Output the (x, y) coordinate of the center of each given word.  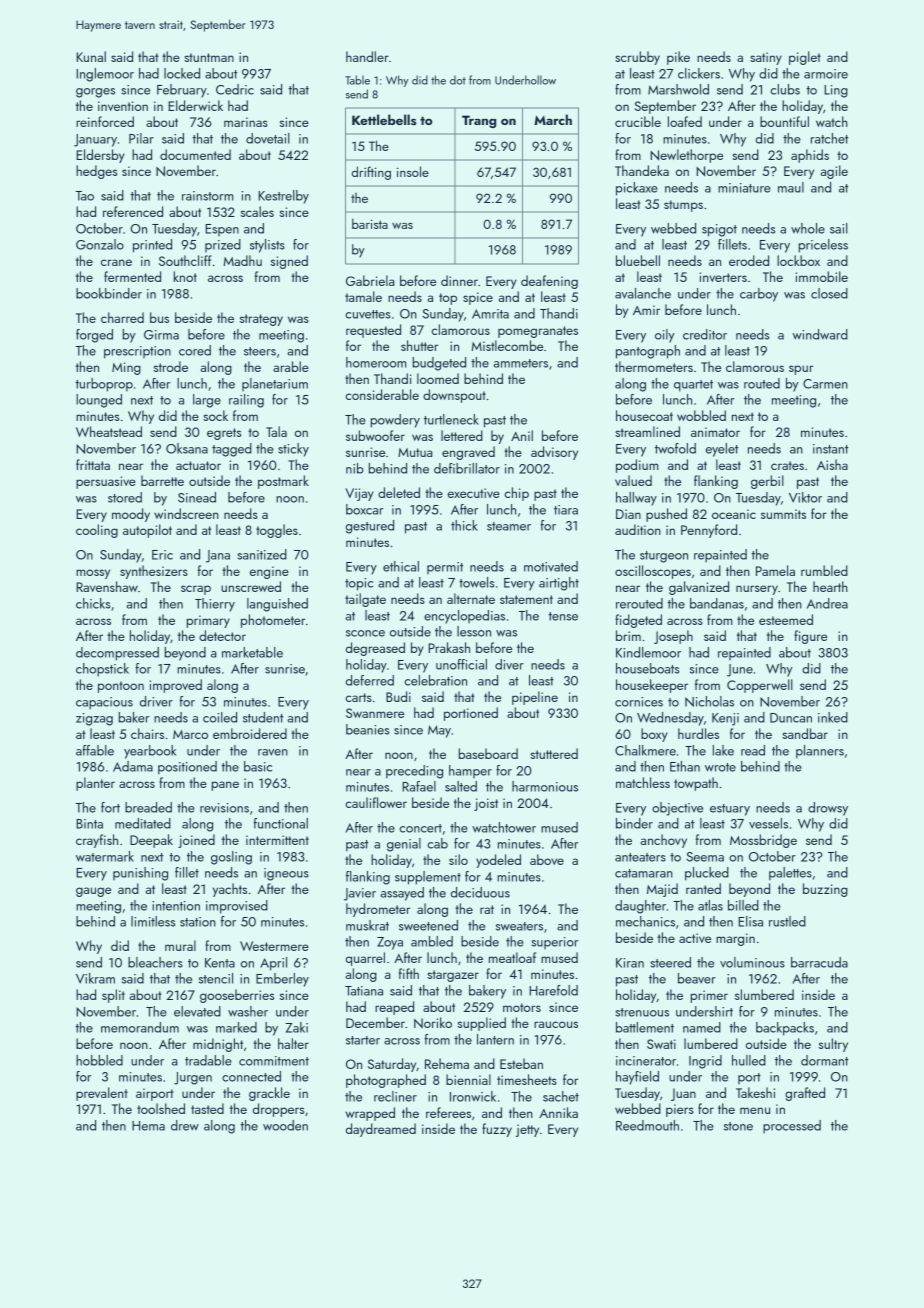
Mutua (415, 452)
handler (367, 56)
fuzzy (497, 1130)
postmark (283, 482)
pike (678, 58)
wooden (285, 1125)
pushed (666, 515)
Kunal (91, 56)
